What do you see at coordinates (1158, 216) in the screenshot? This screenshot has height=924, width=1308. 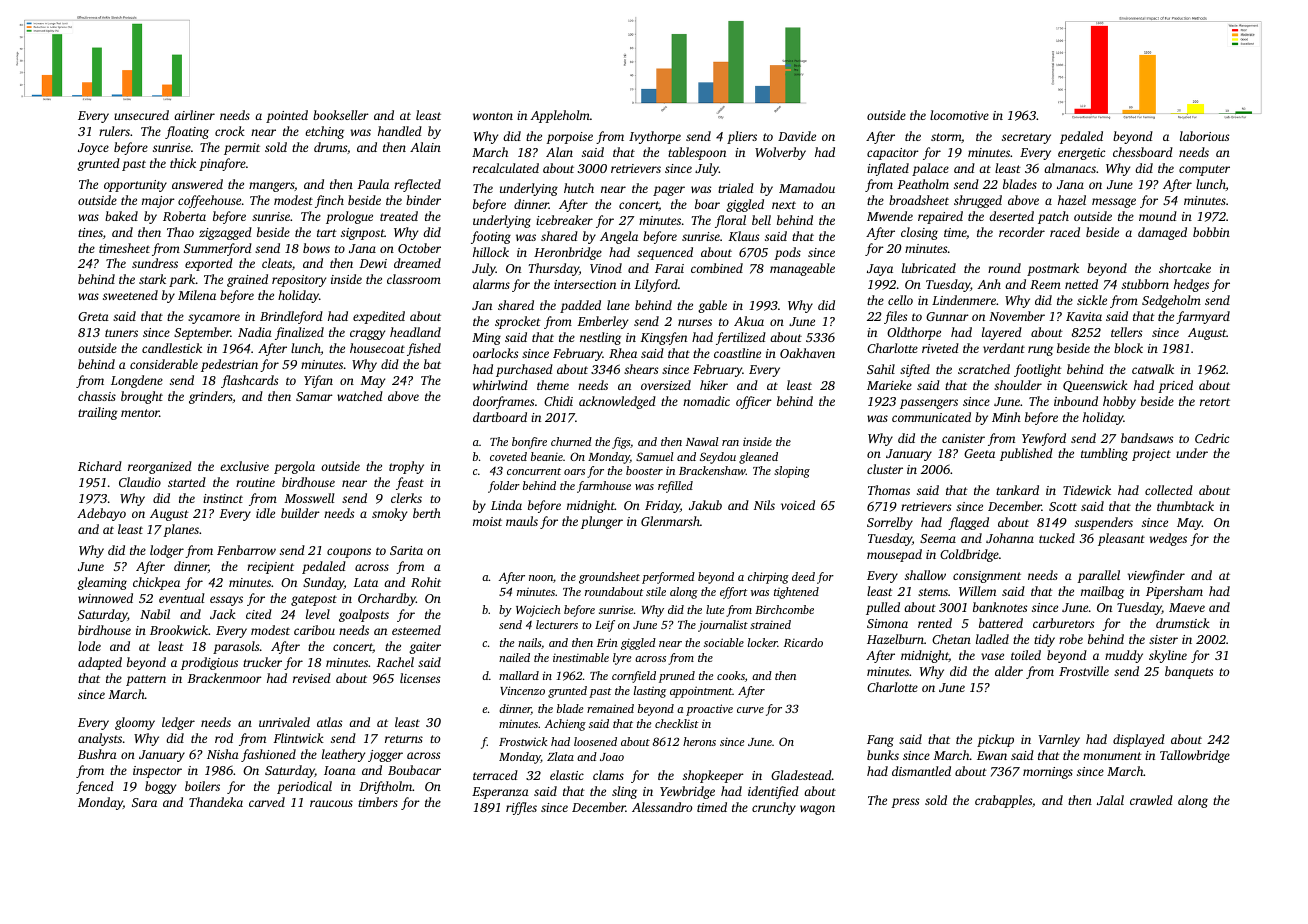 I see `mound` at bounding box center [1158, 216].
